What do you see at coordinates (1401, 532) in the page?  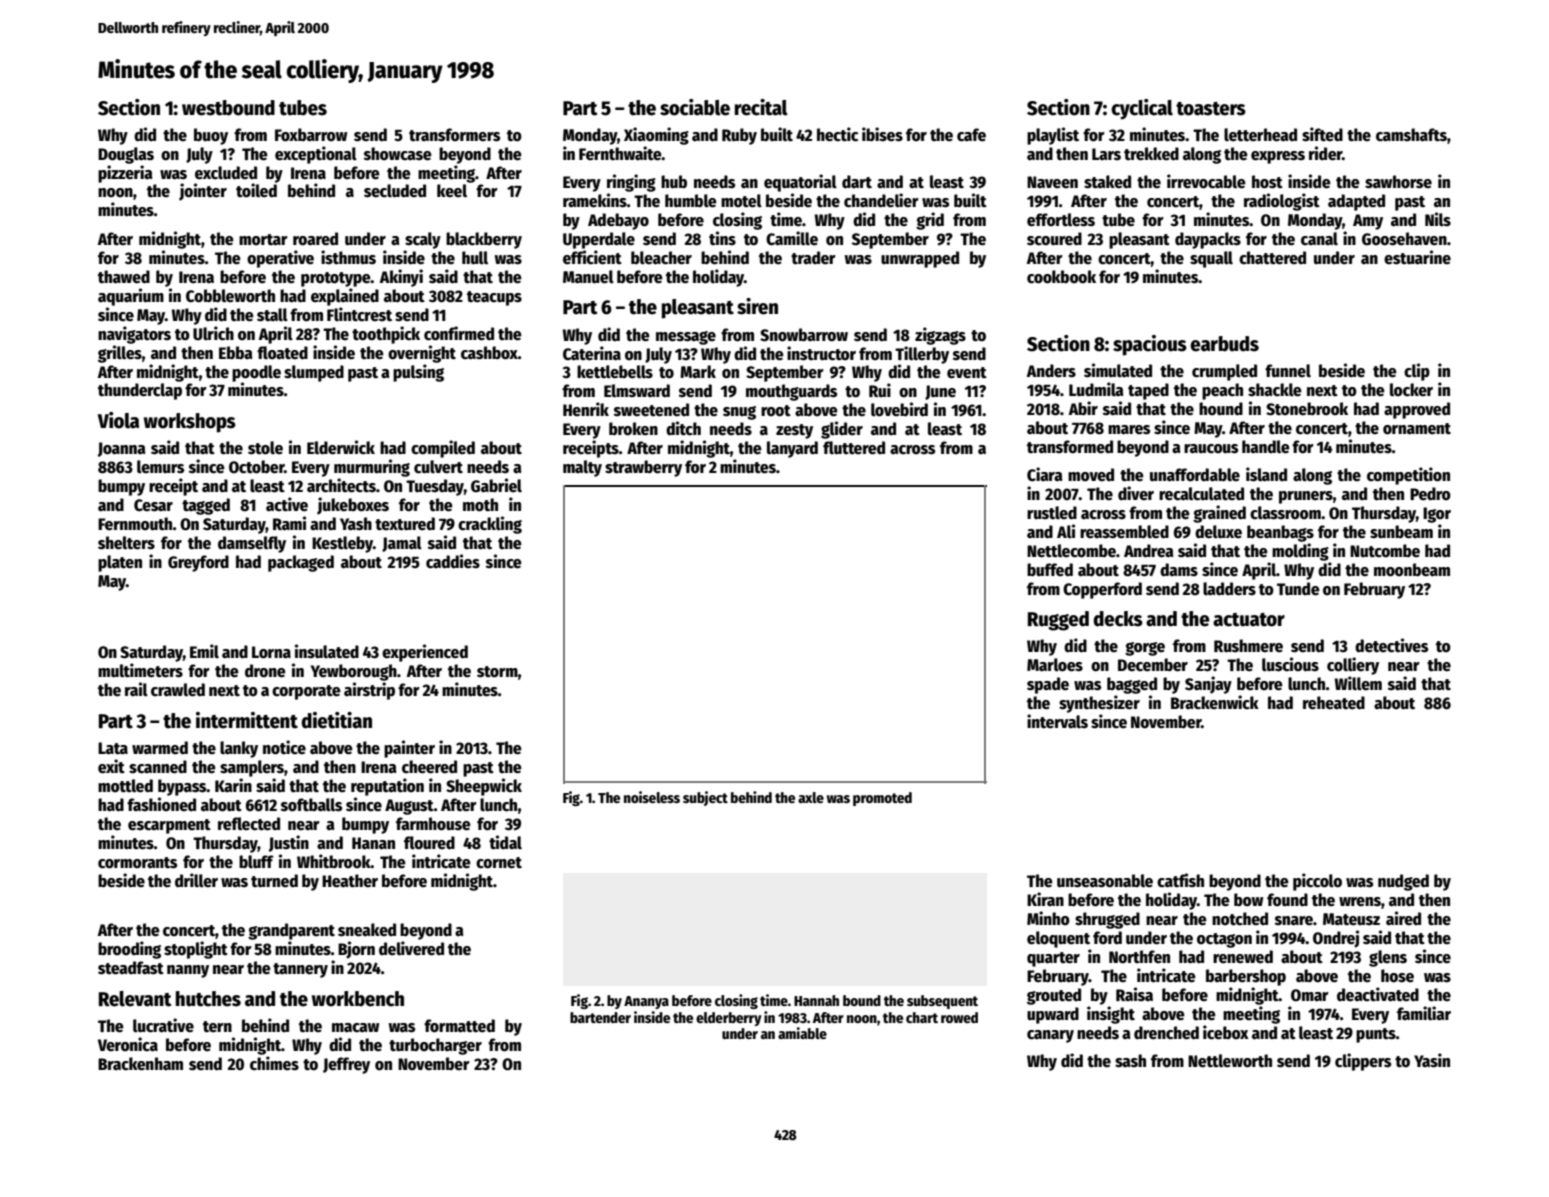 I see `sunbeam` at bounding box center [1401, 532].
